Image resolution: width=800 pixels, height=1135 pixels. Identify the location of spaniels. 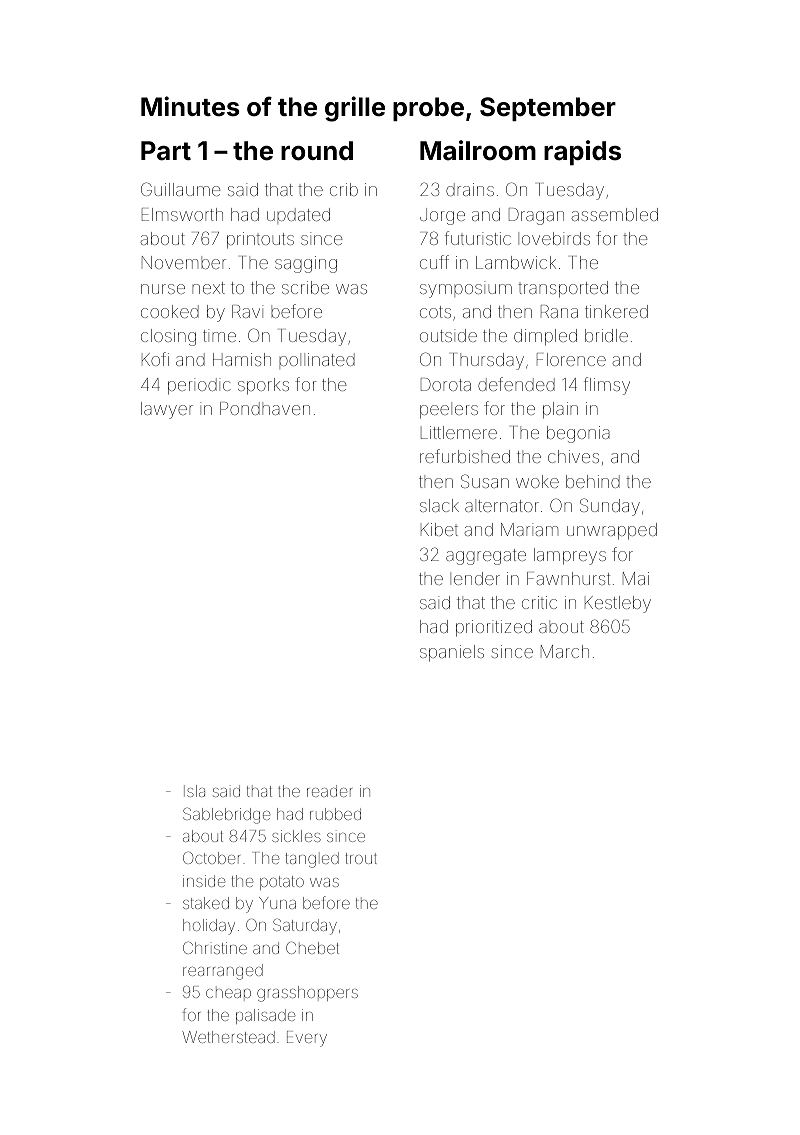
(452, 653).
